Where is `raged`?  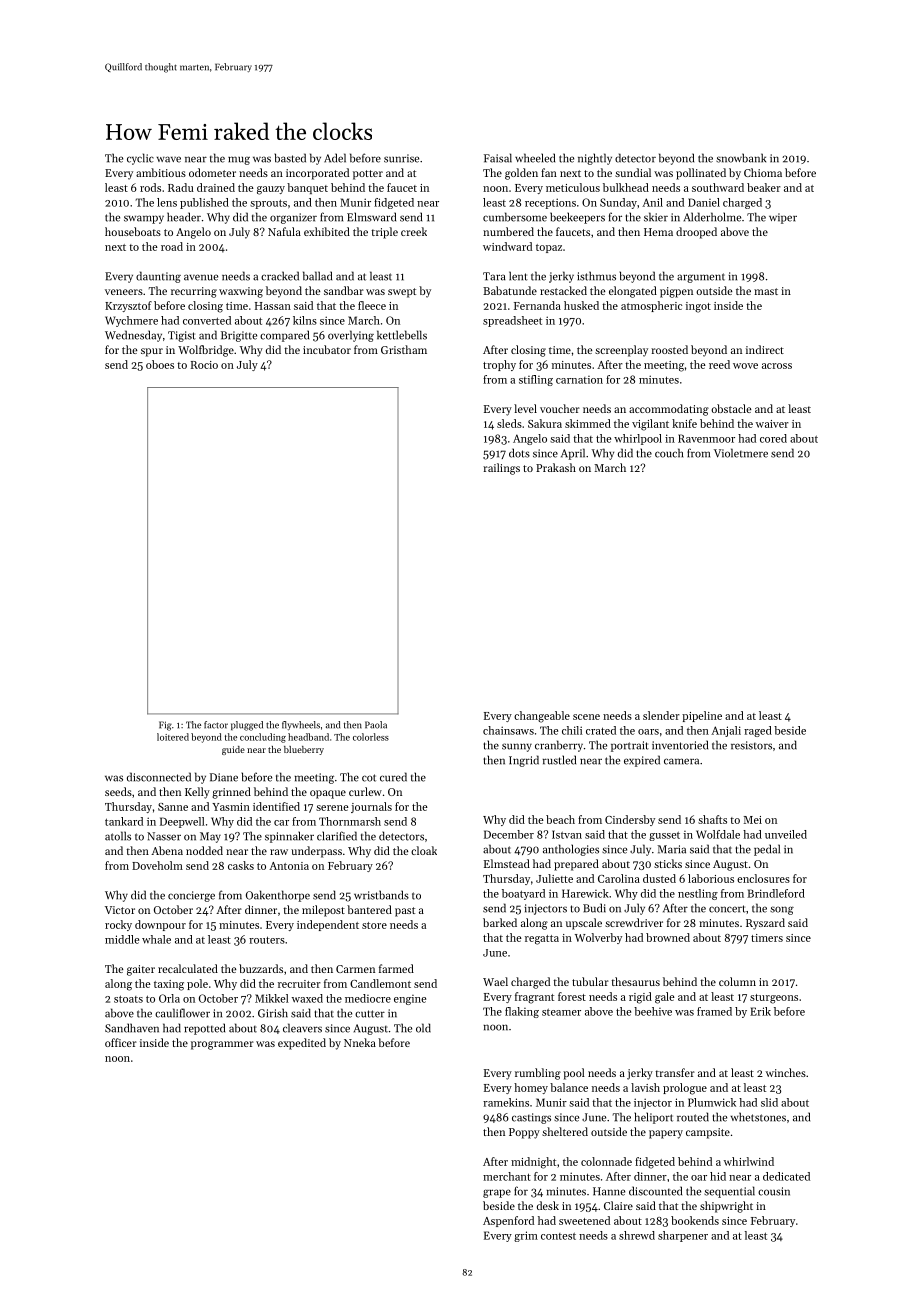
raged is located at coordinates (758, 731).
